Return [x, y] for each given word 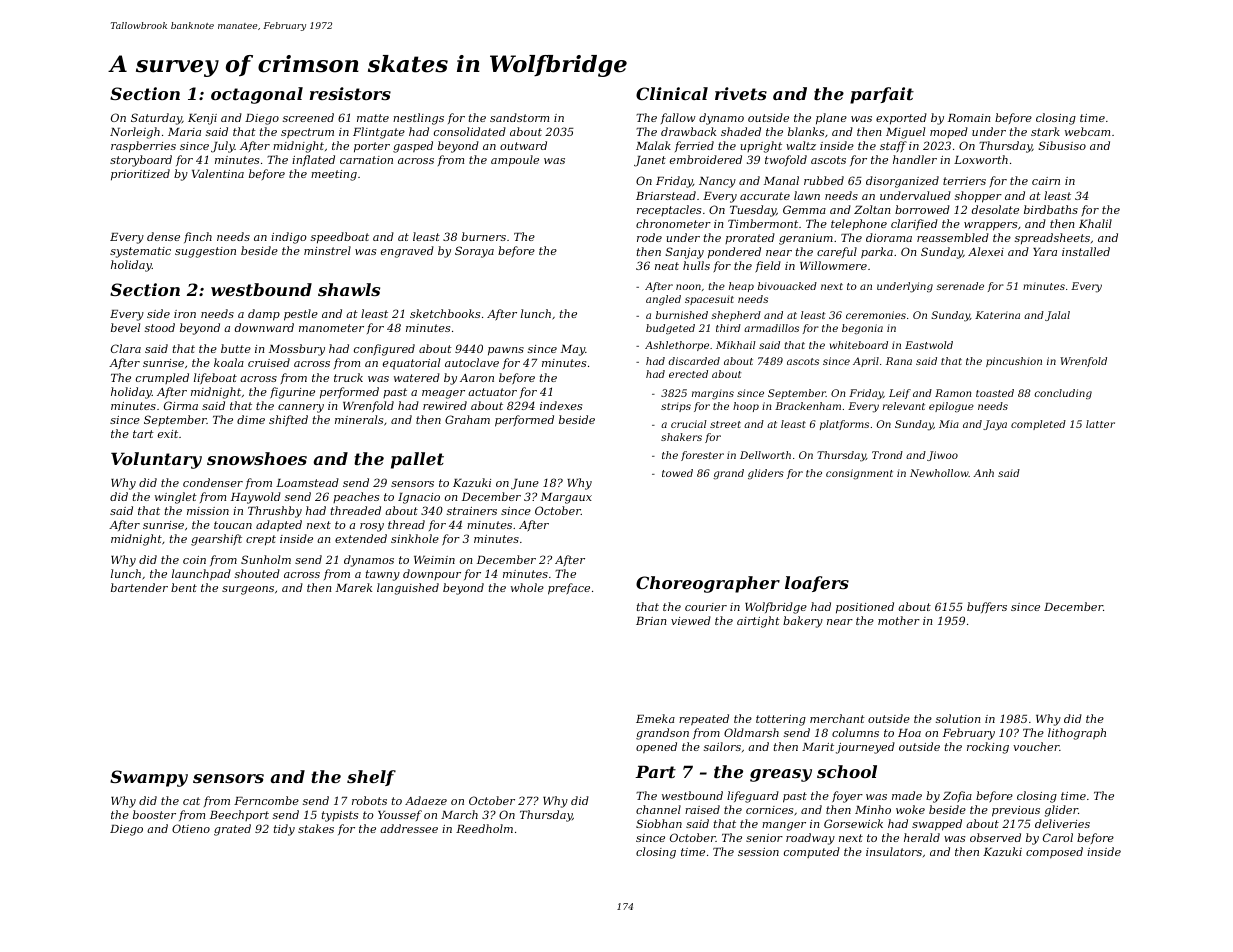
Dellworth [765, 455]
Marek [354, 587]
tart [143, 434]
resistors [350, 93]
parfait [882, 95]
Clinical [672, 93]
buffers [987, 607]
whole [527, 587]
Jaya [995, 425]
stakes [316, 828]
